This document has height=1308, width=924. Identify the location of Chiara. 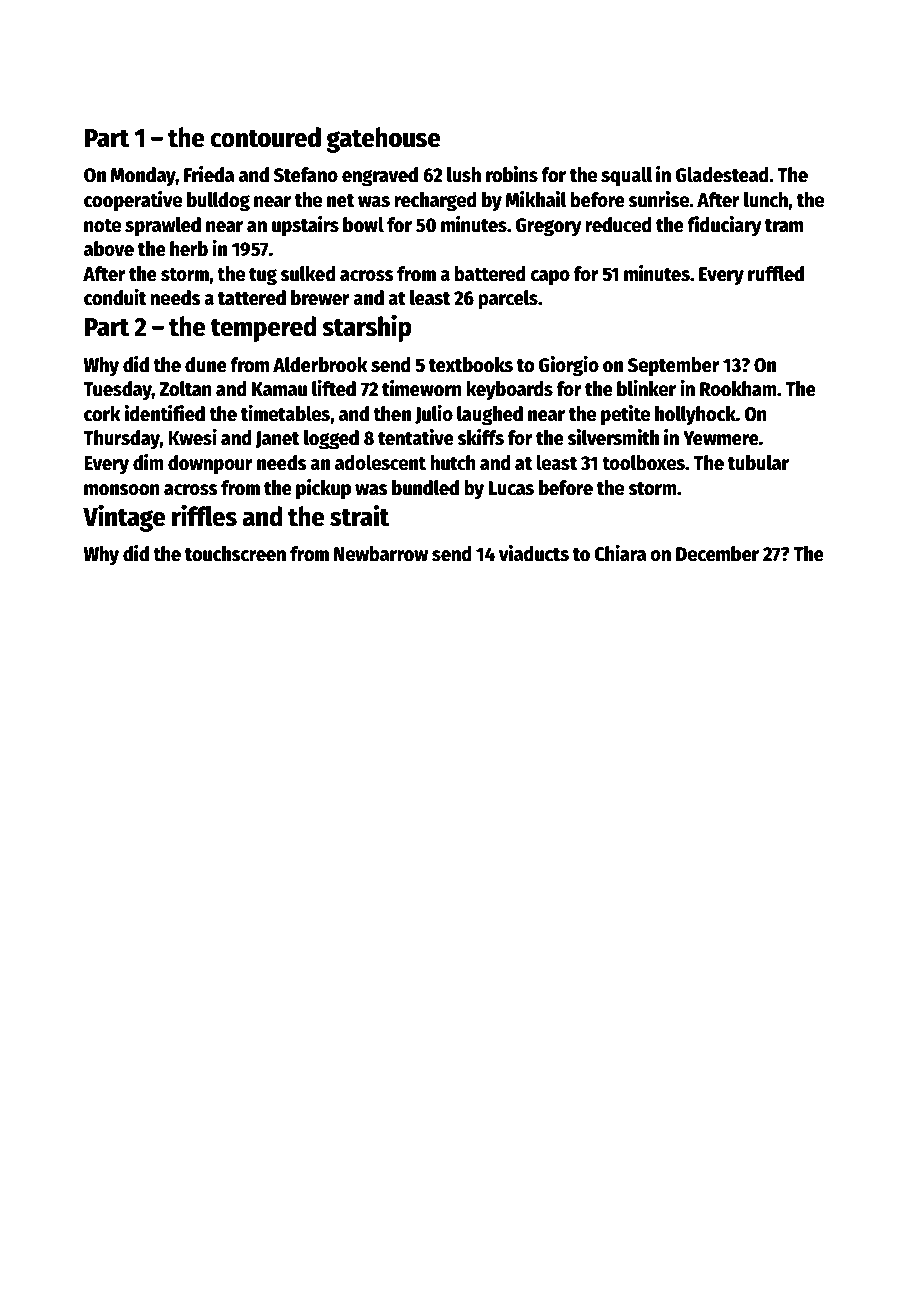
(620, 553).
